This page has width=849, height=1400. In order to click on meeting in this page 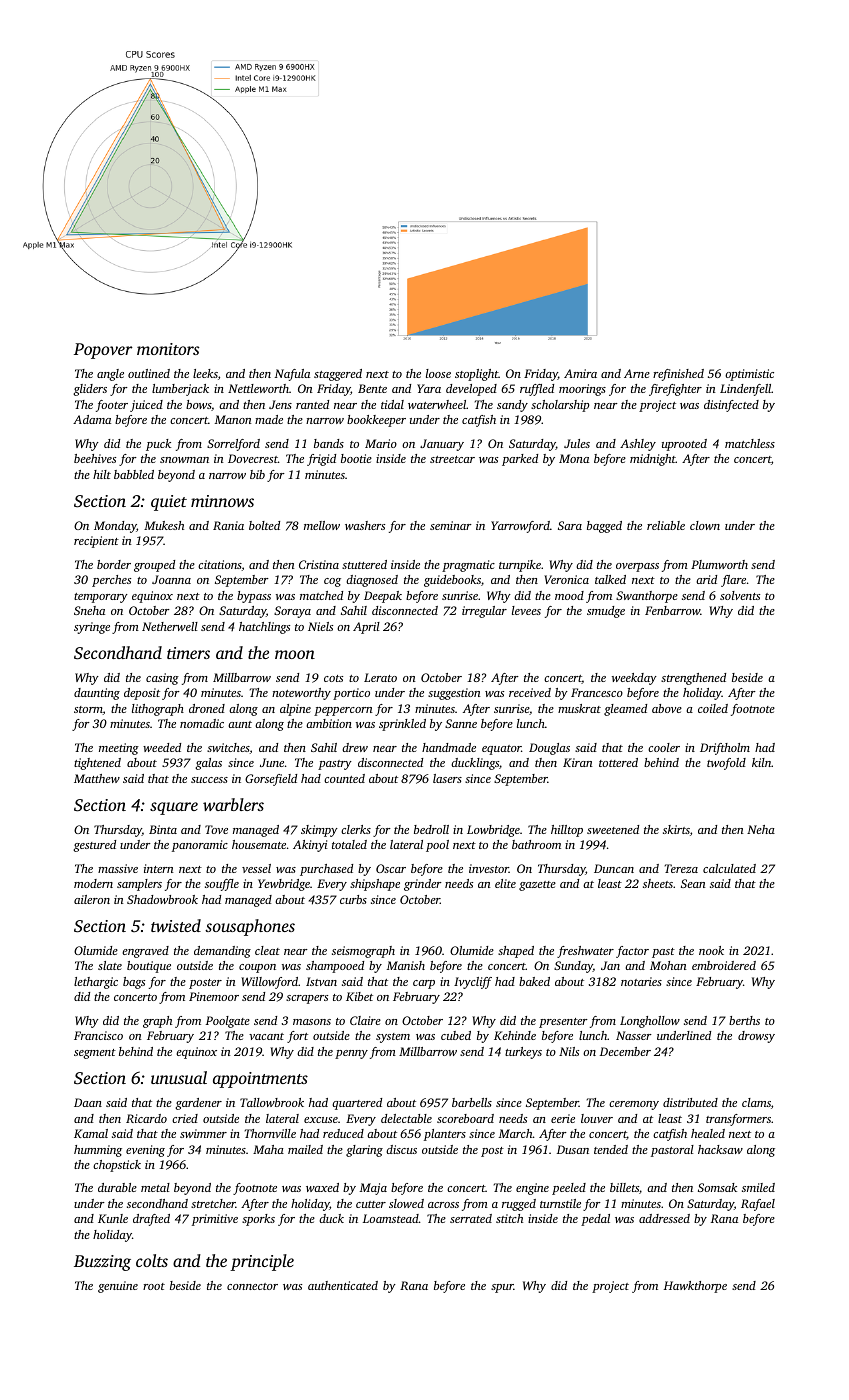, I will do `click(119, 749)`.
